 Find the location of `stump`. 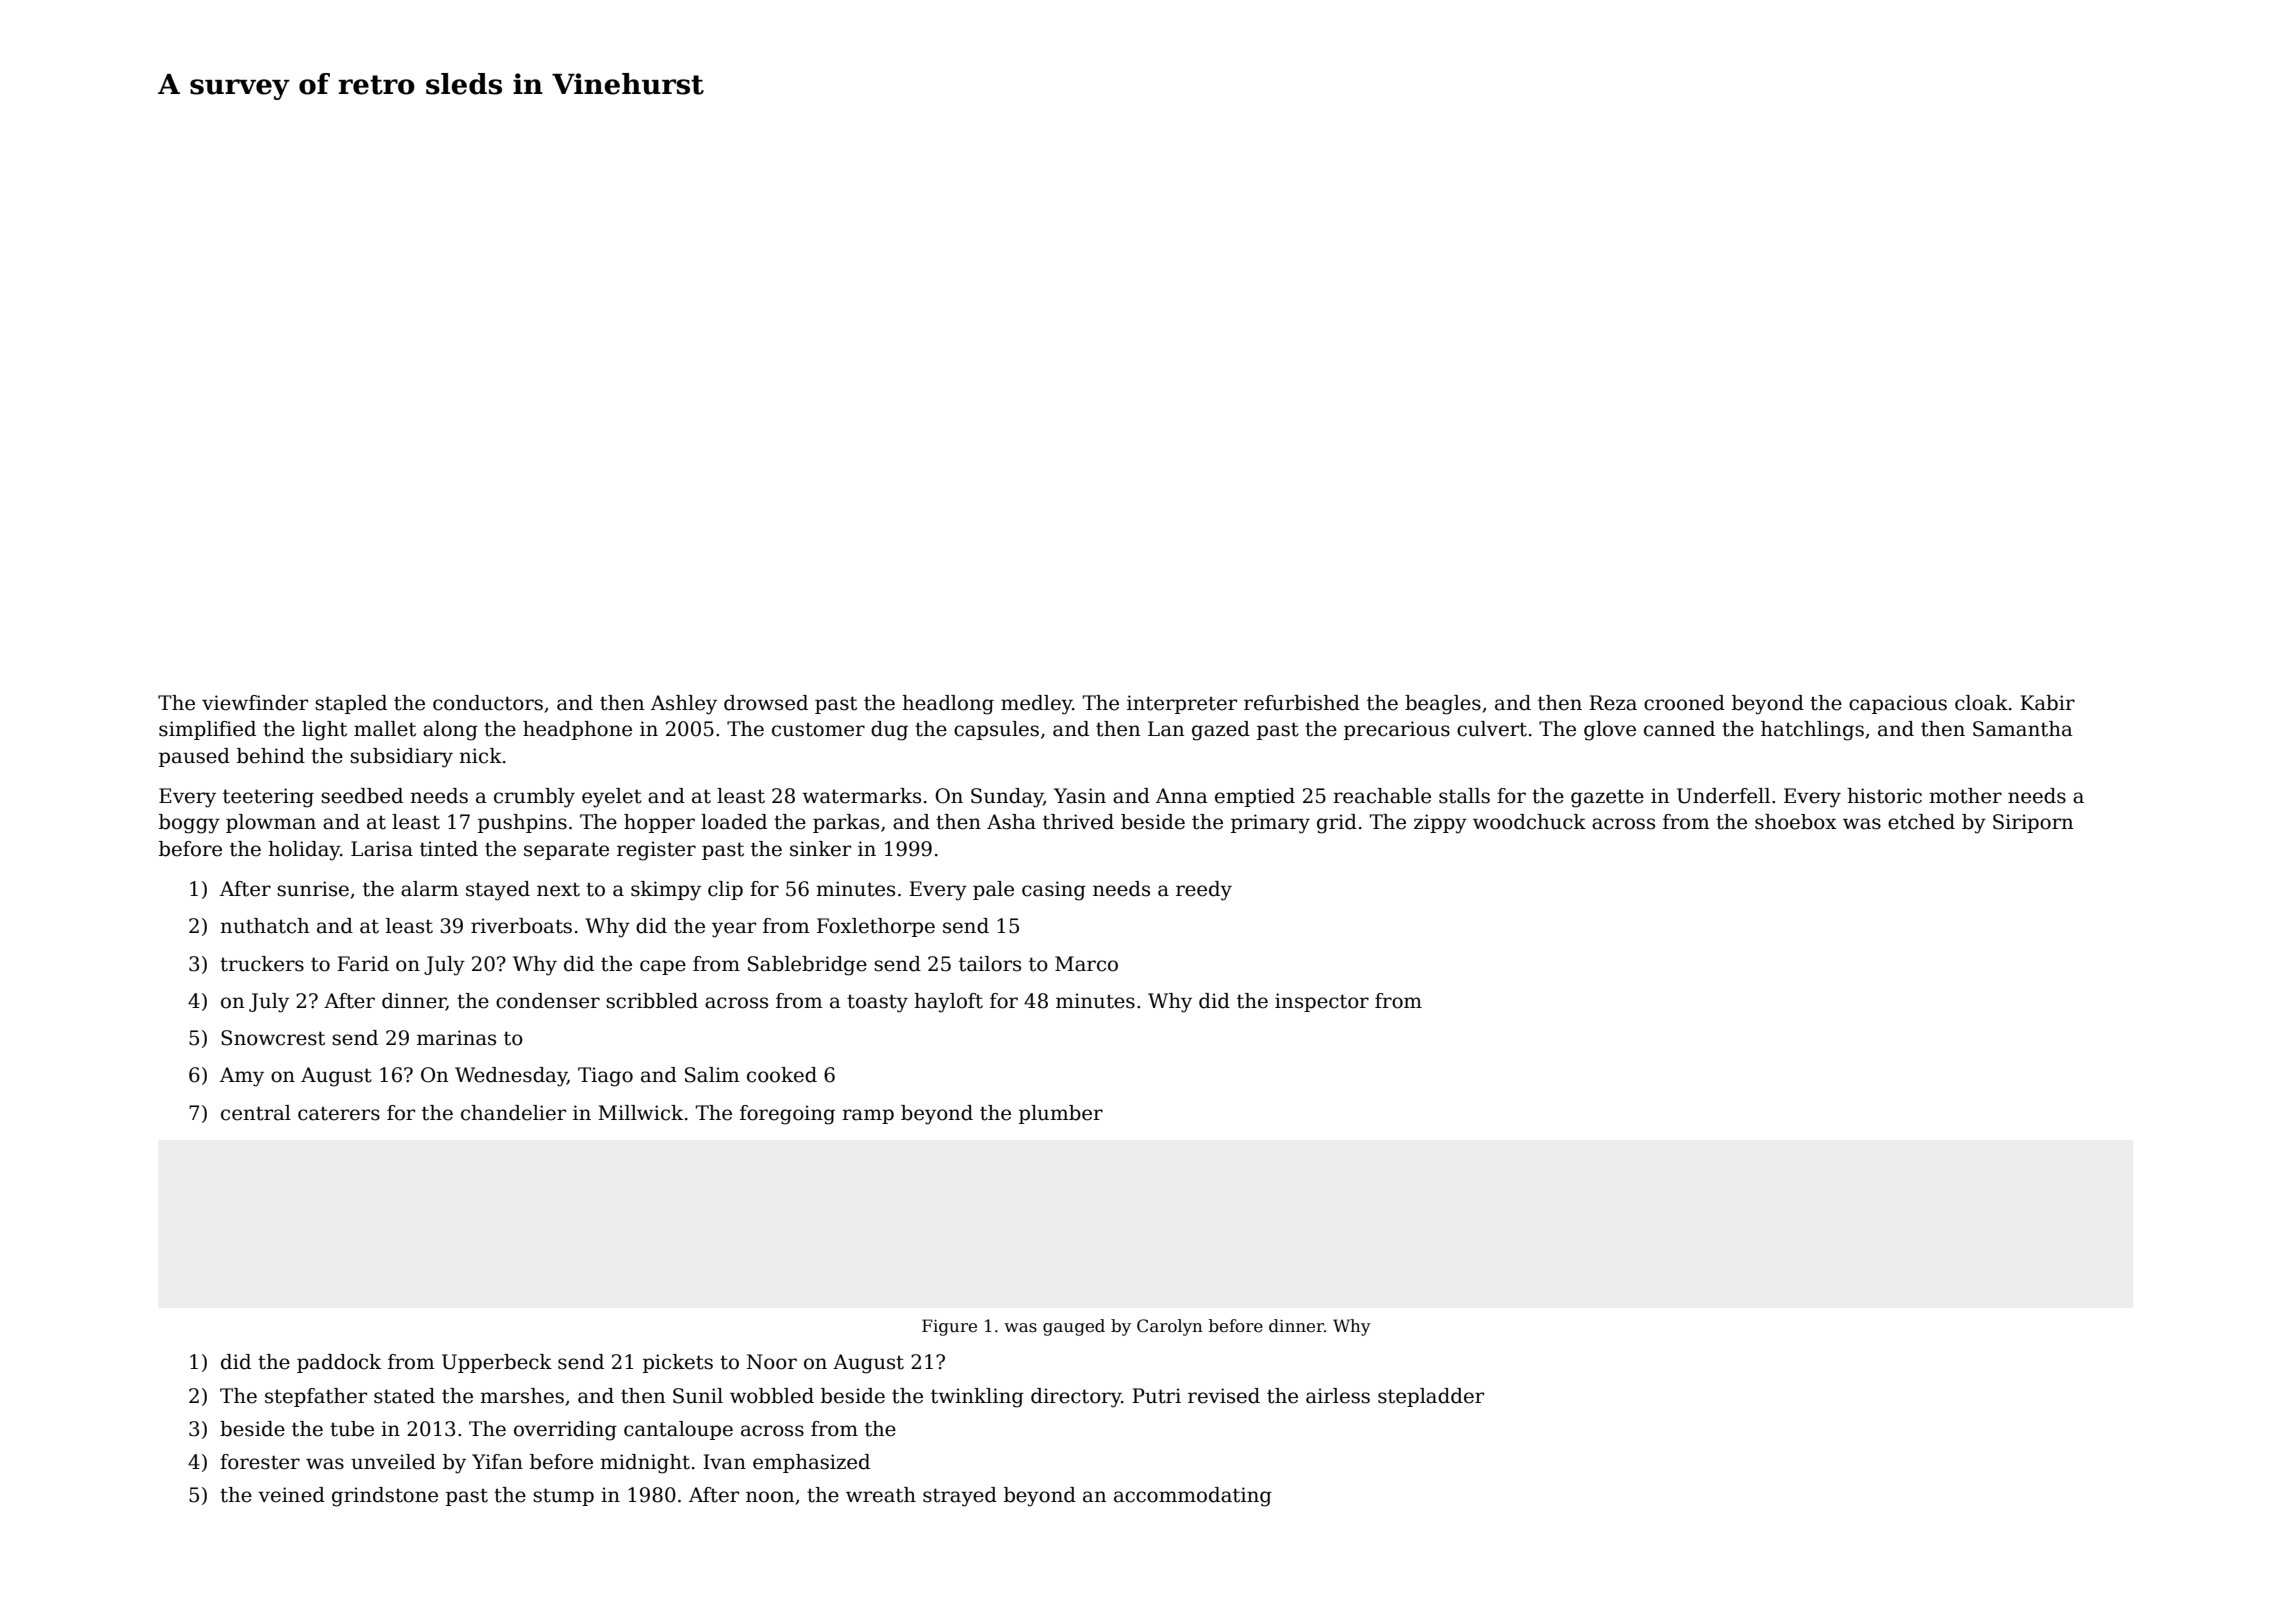

stump is located at coordinates (563, 1497).
